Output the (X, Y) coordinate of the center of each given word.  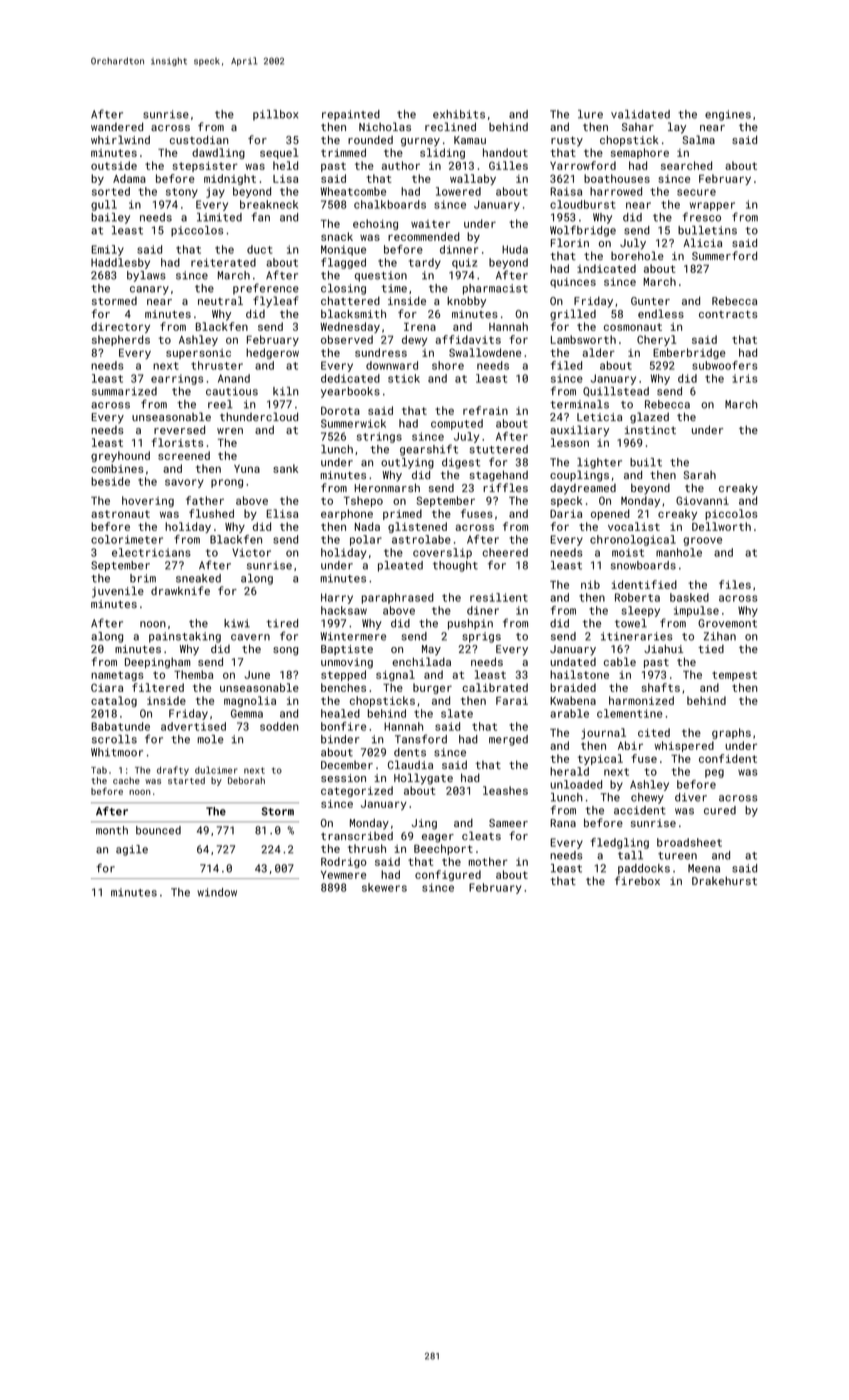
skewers (384, 887)
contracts (728, 314)
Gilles (508, 165)
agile (132, 850)
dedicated (350, 378)
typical (600, 759)
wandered (117, 126)
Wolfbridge (583, 231)
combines (117, 468)
